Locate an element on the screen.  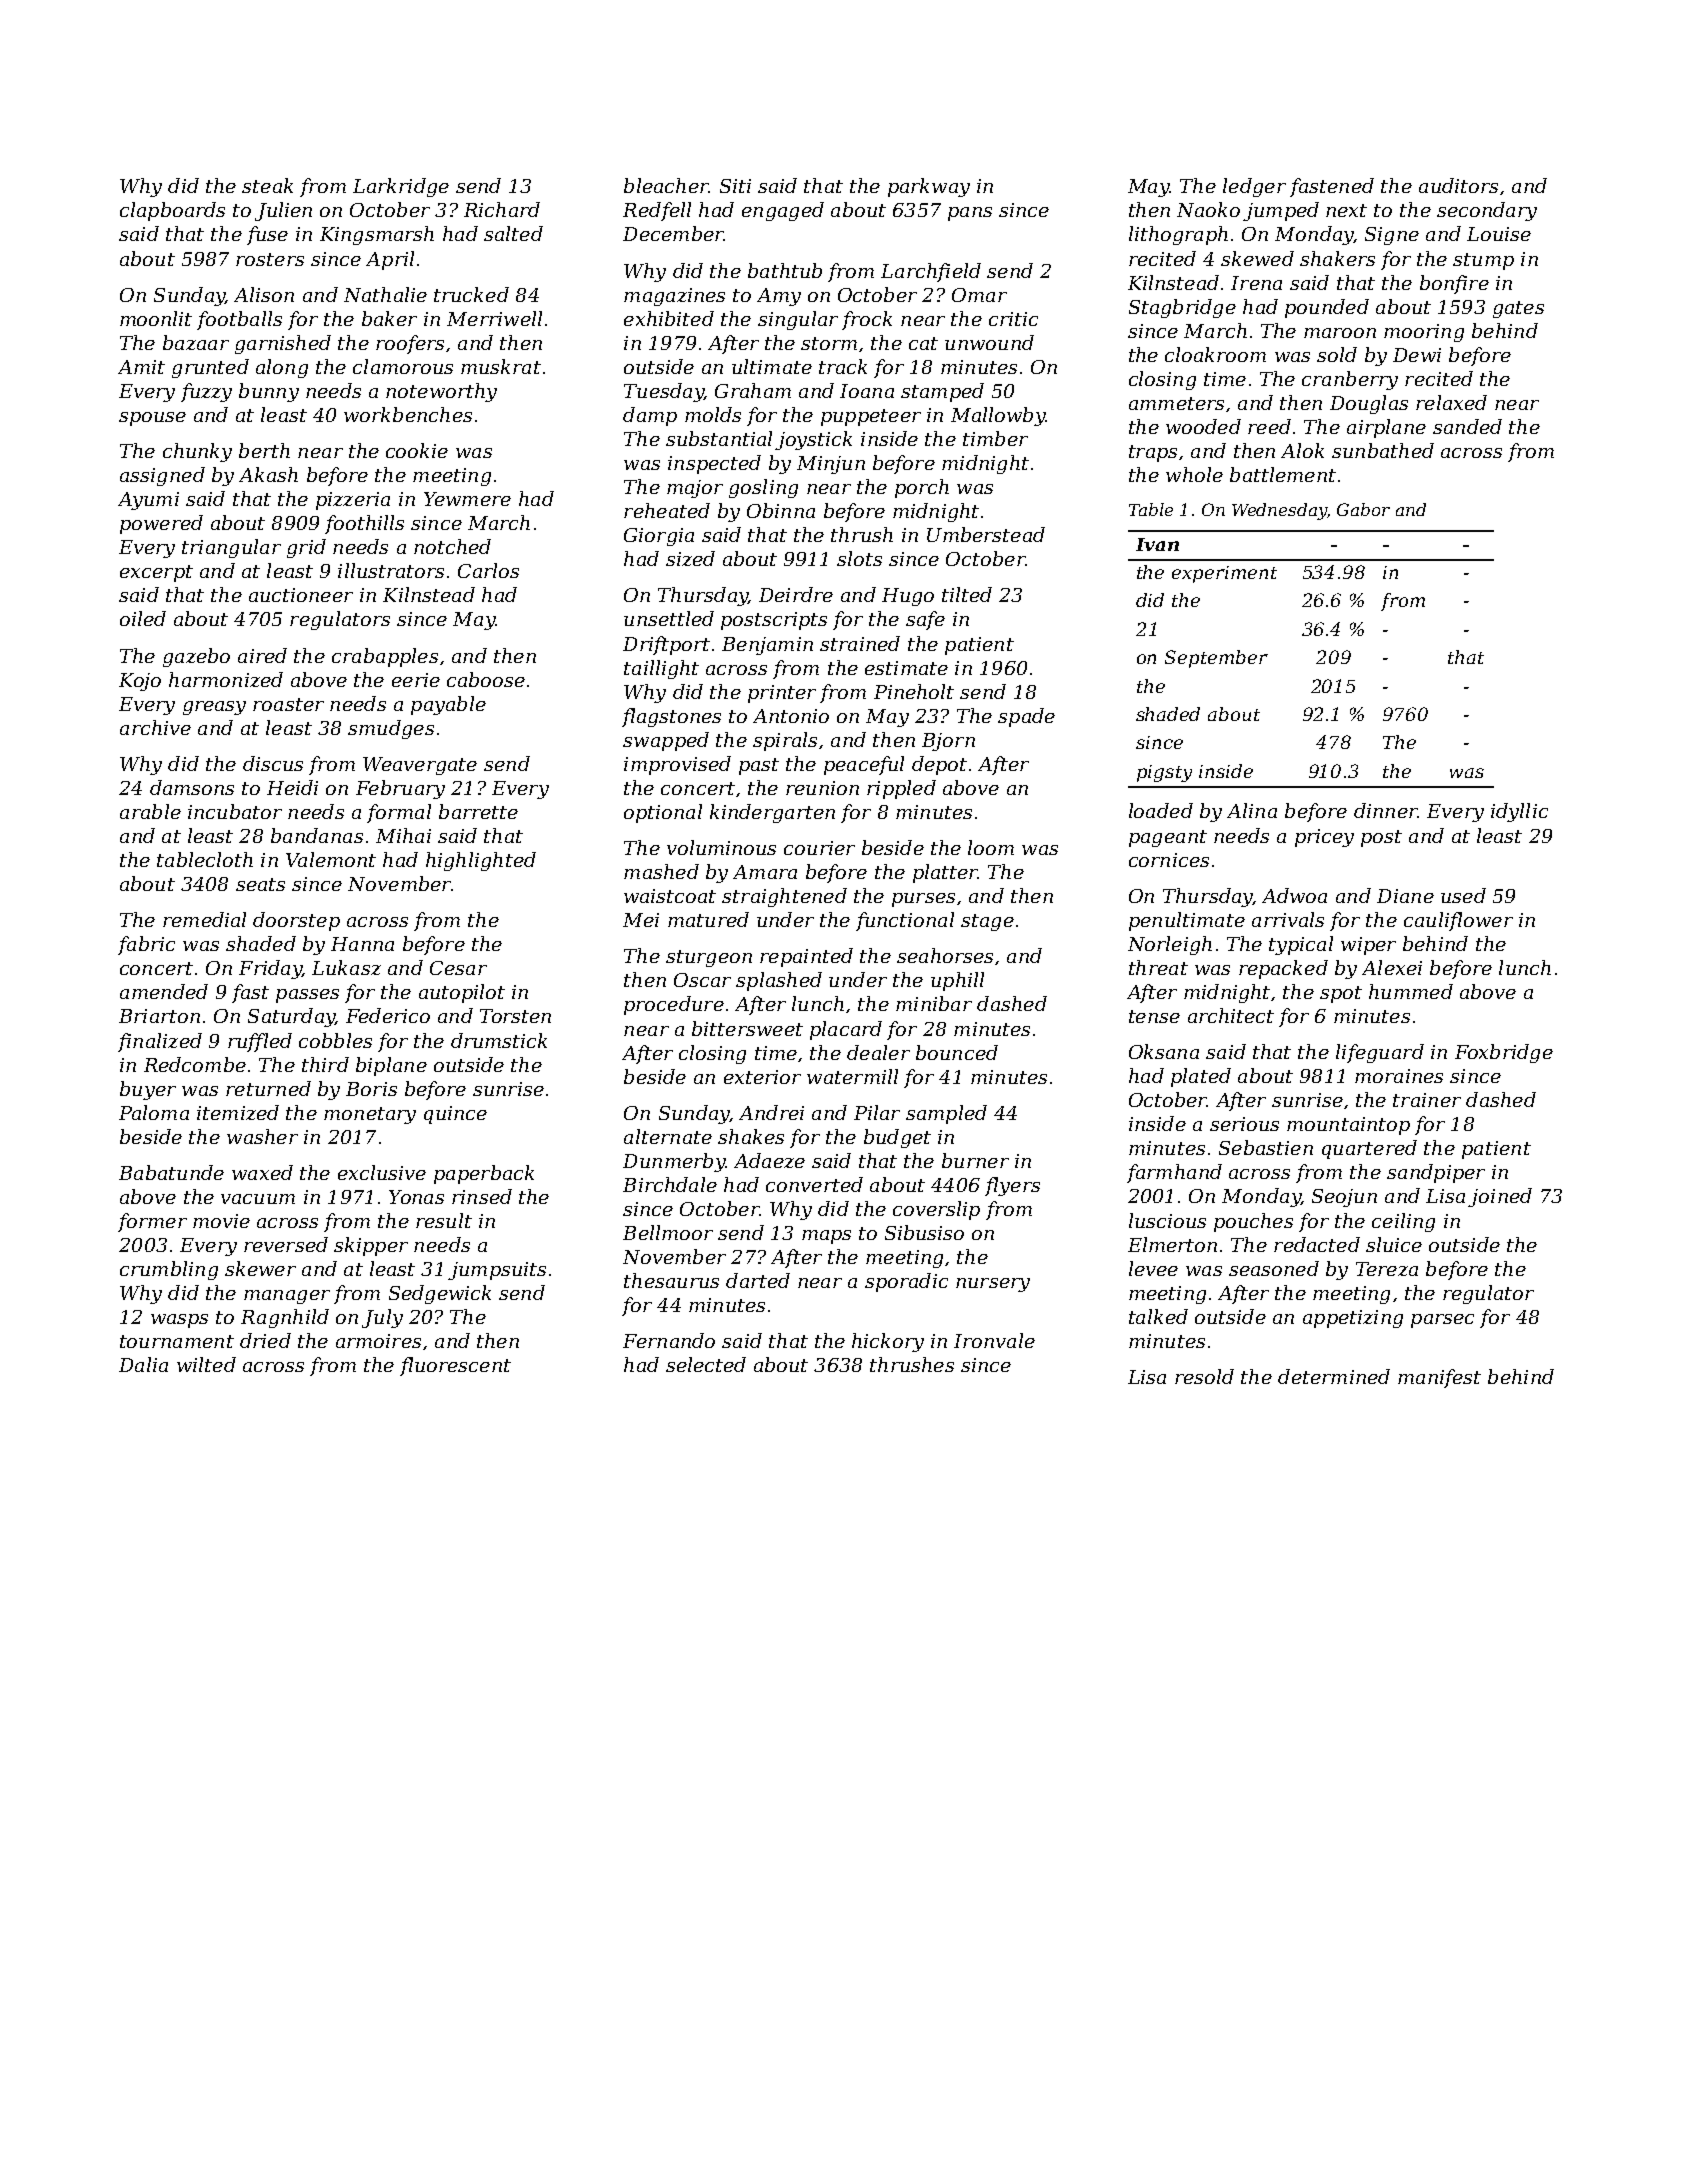
footballs is located at coordinates (239, 320).
